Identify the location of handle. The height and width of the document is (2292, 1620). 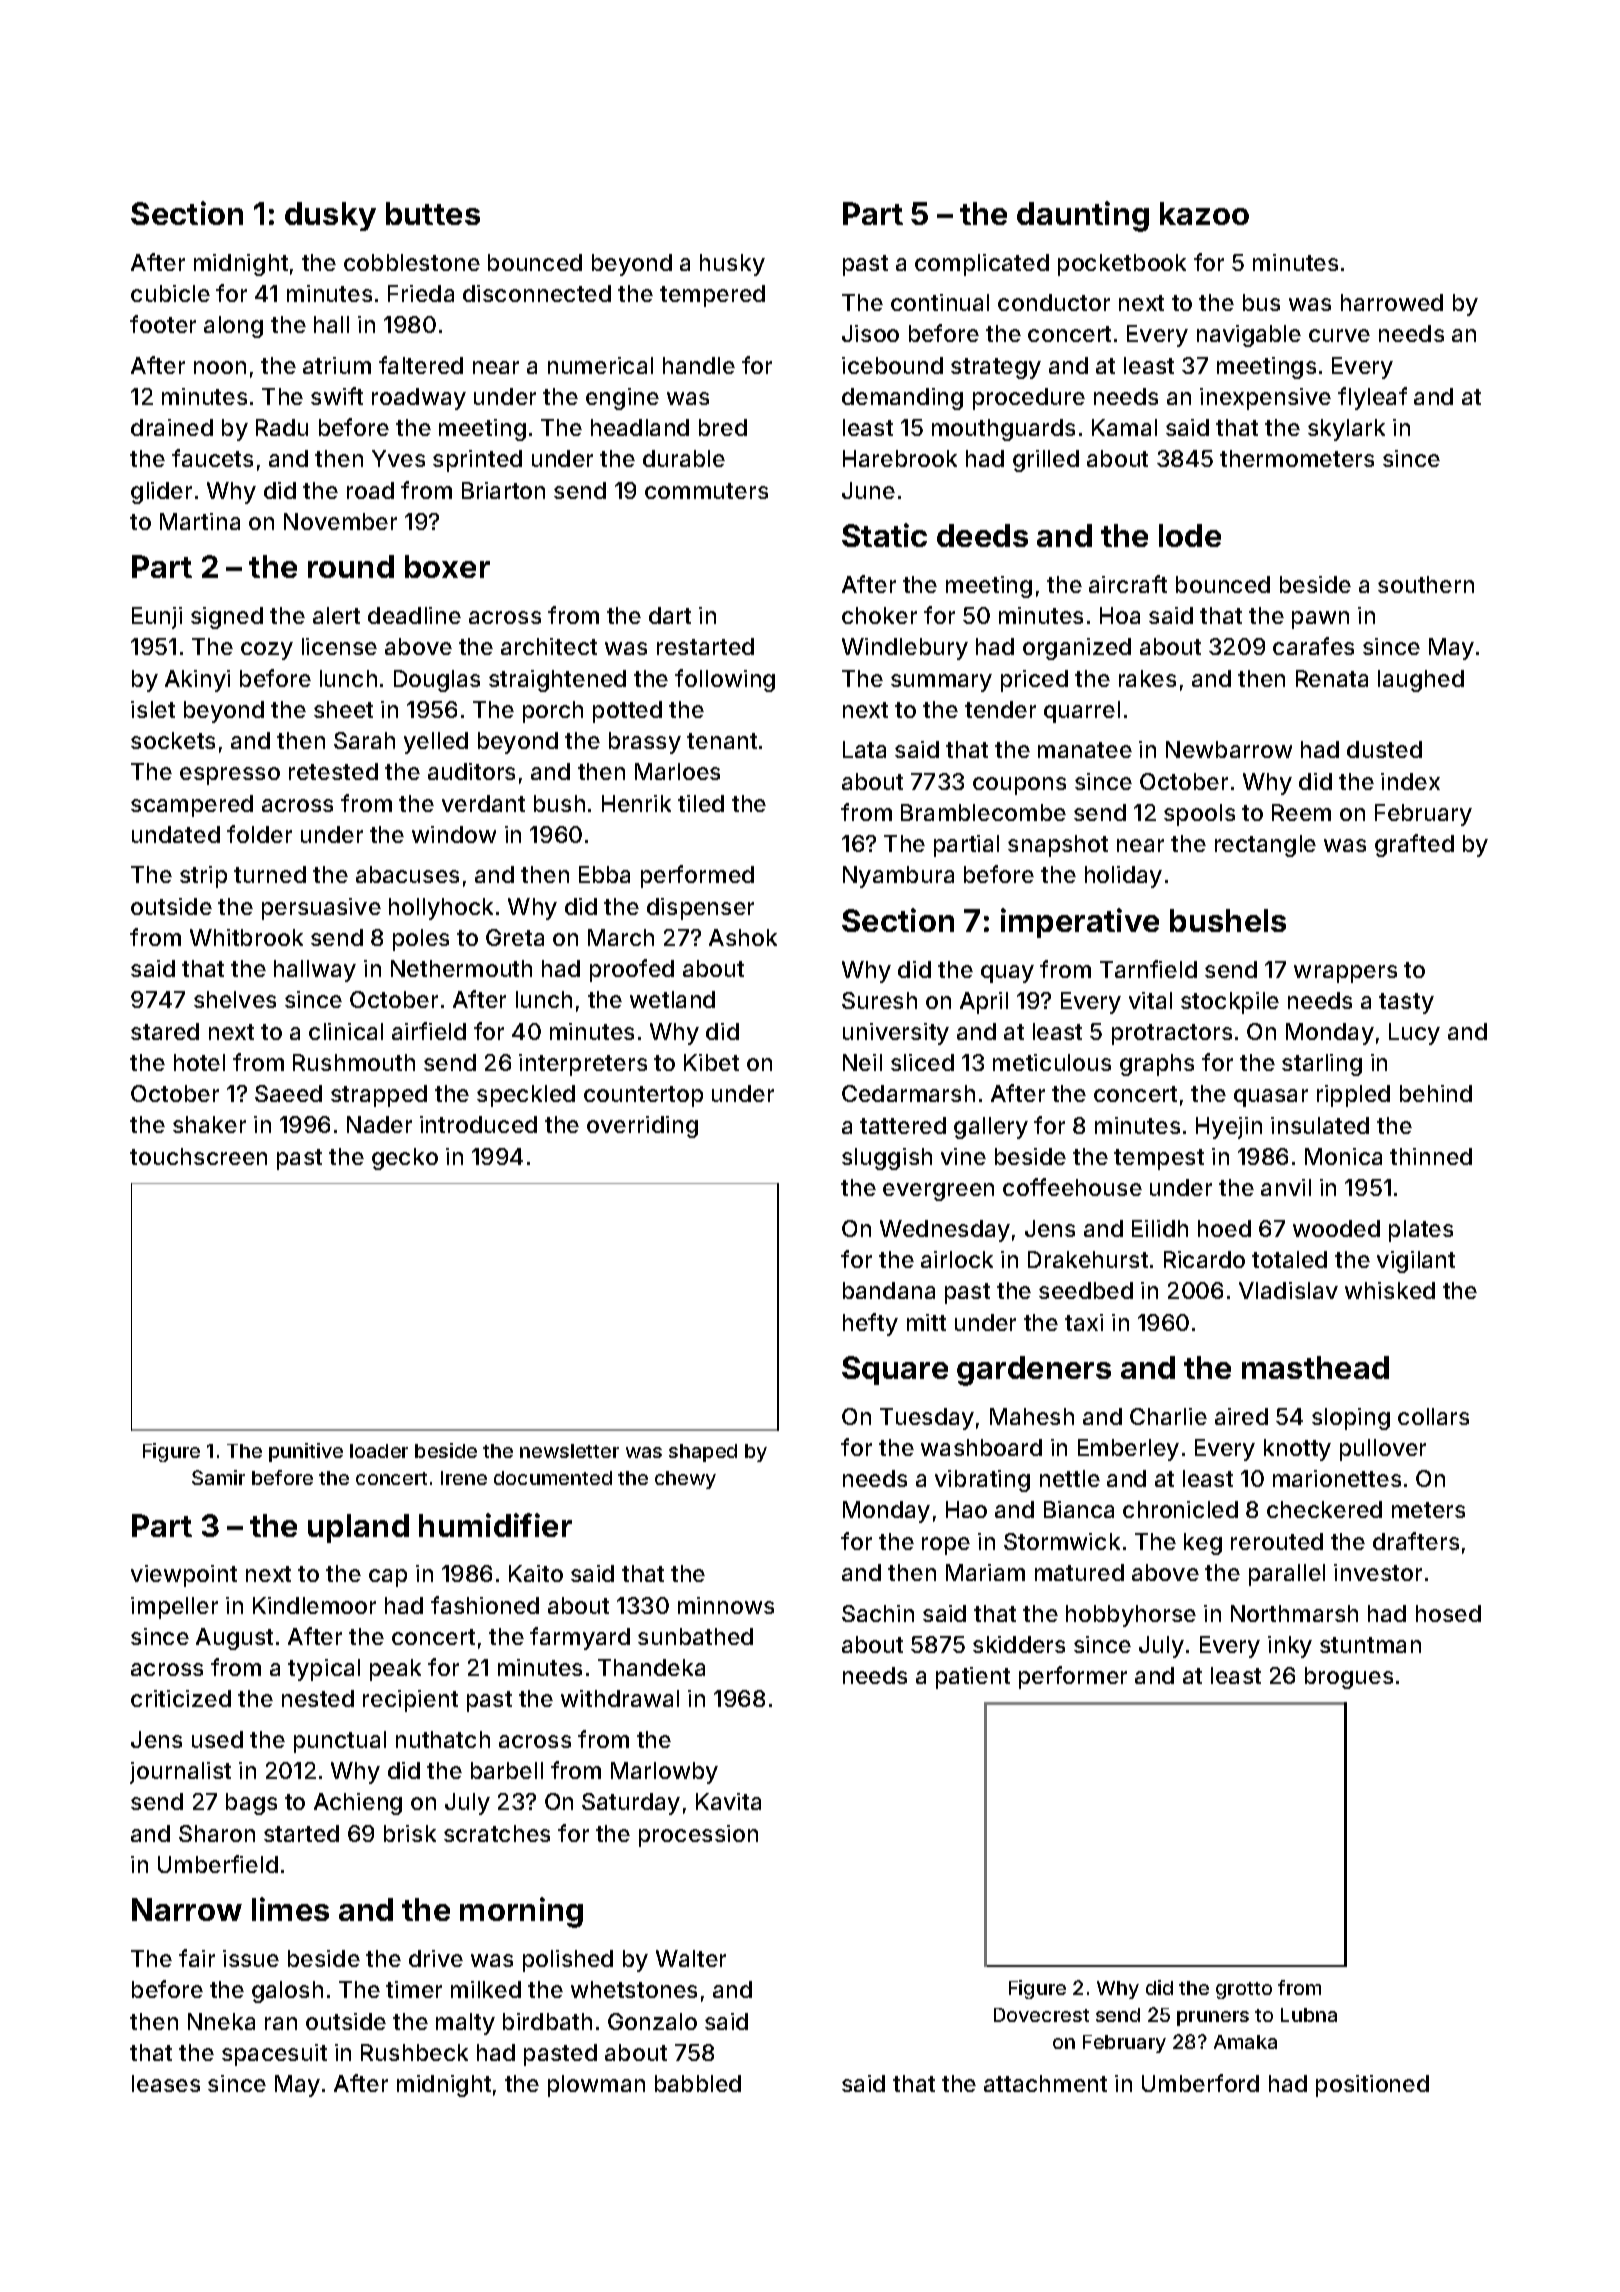
(699, 365).
